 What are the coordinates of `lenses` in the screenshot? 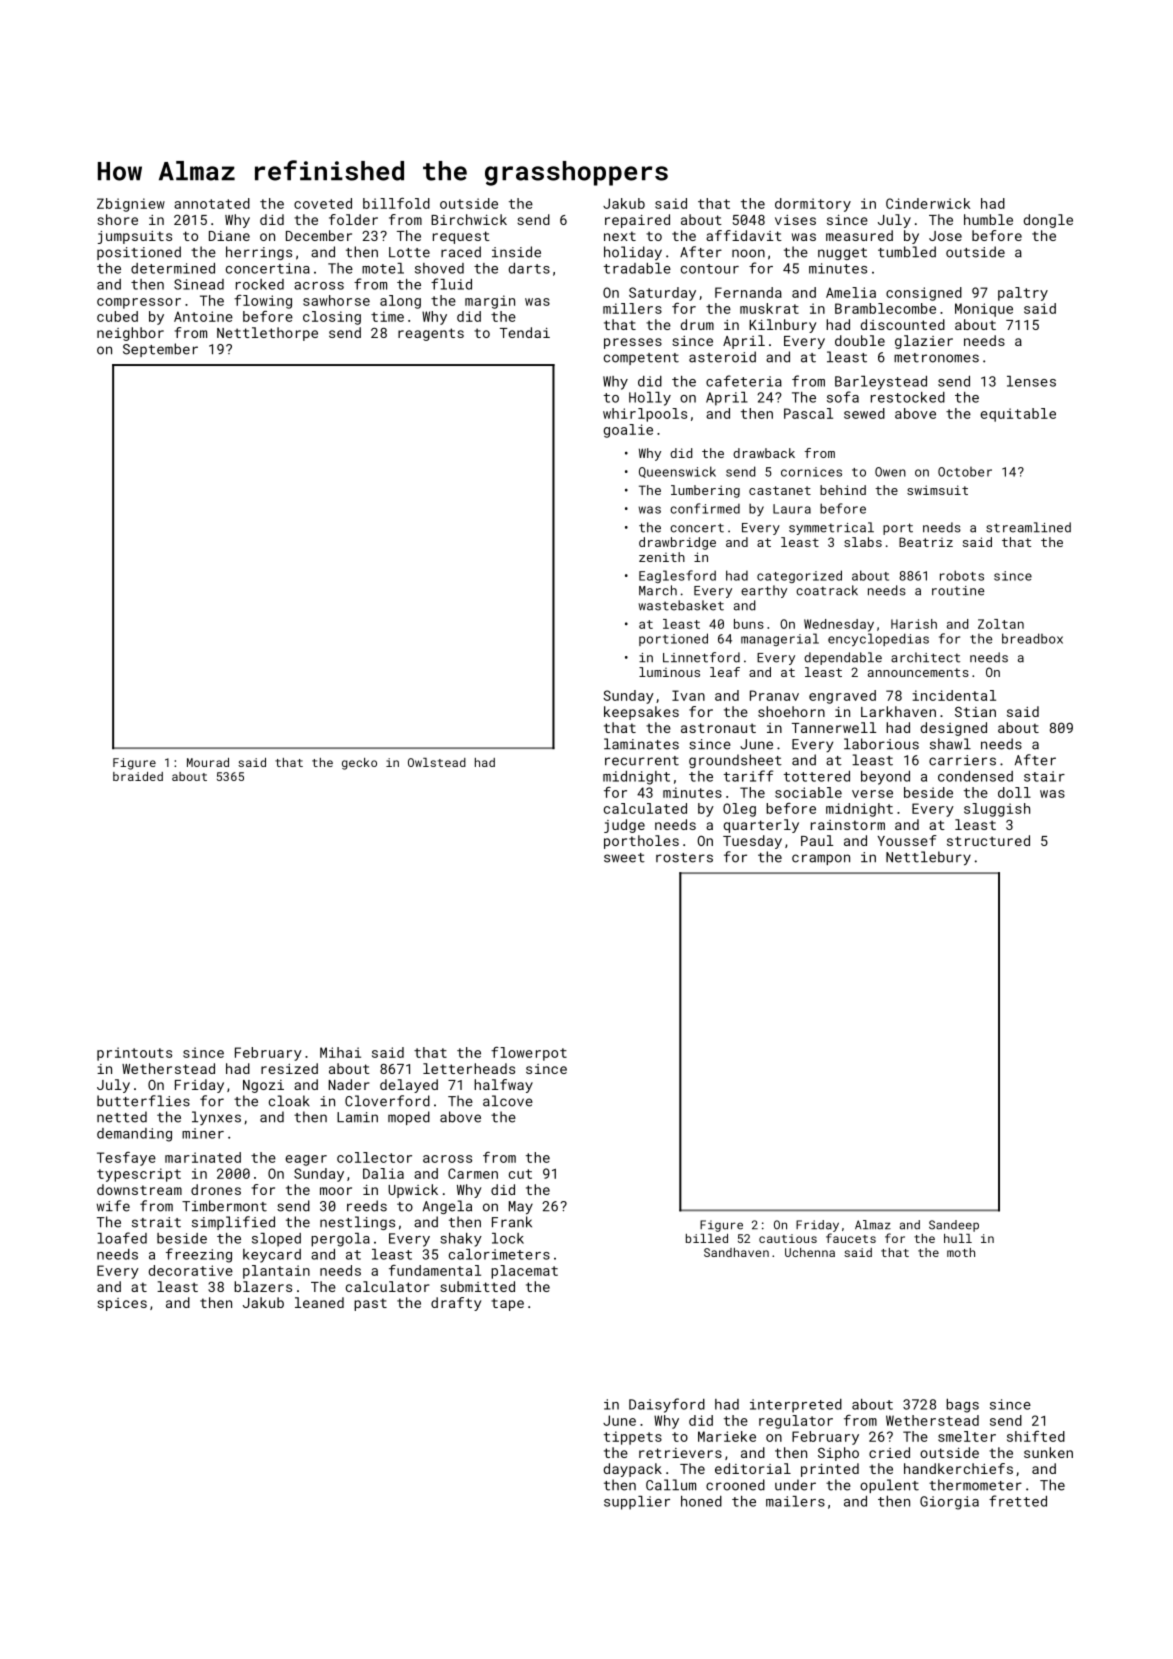 It's located at (1031, 381).
